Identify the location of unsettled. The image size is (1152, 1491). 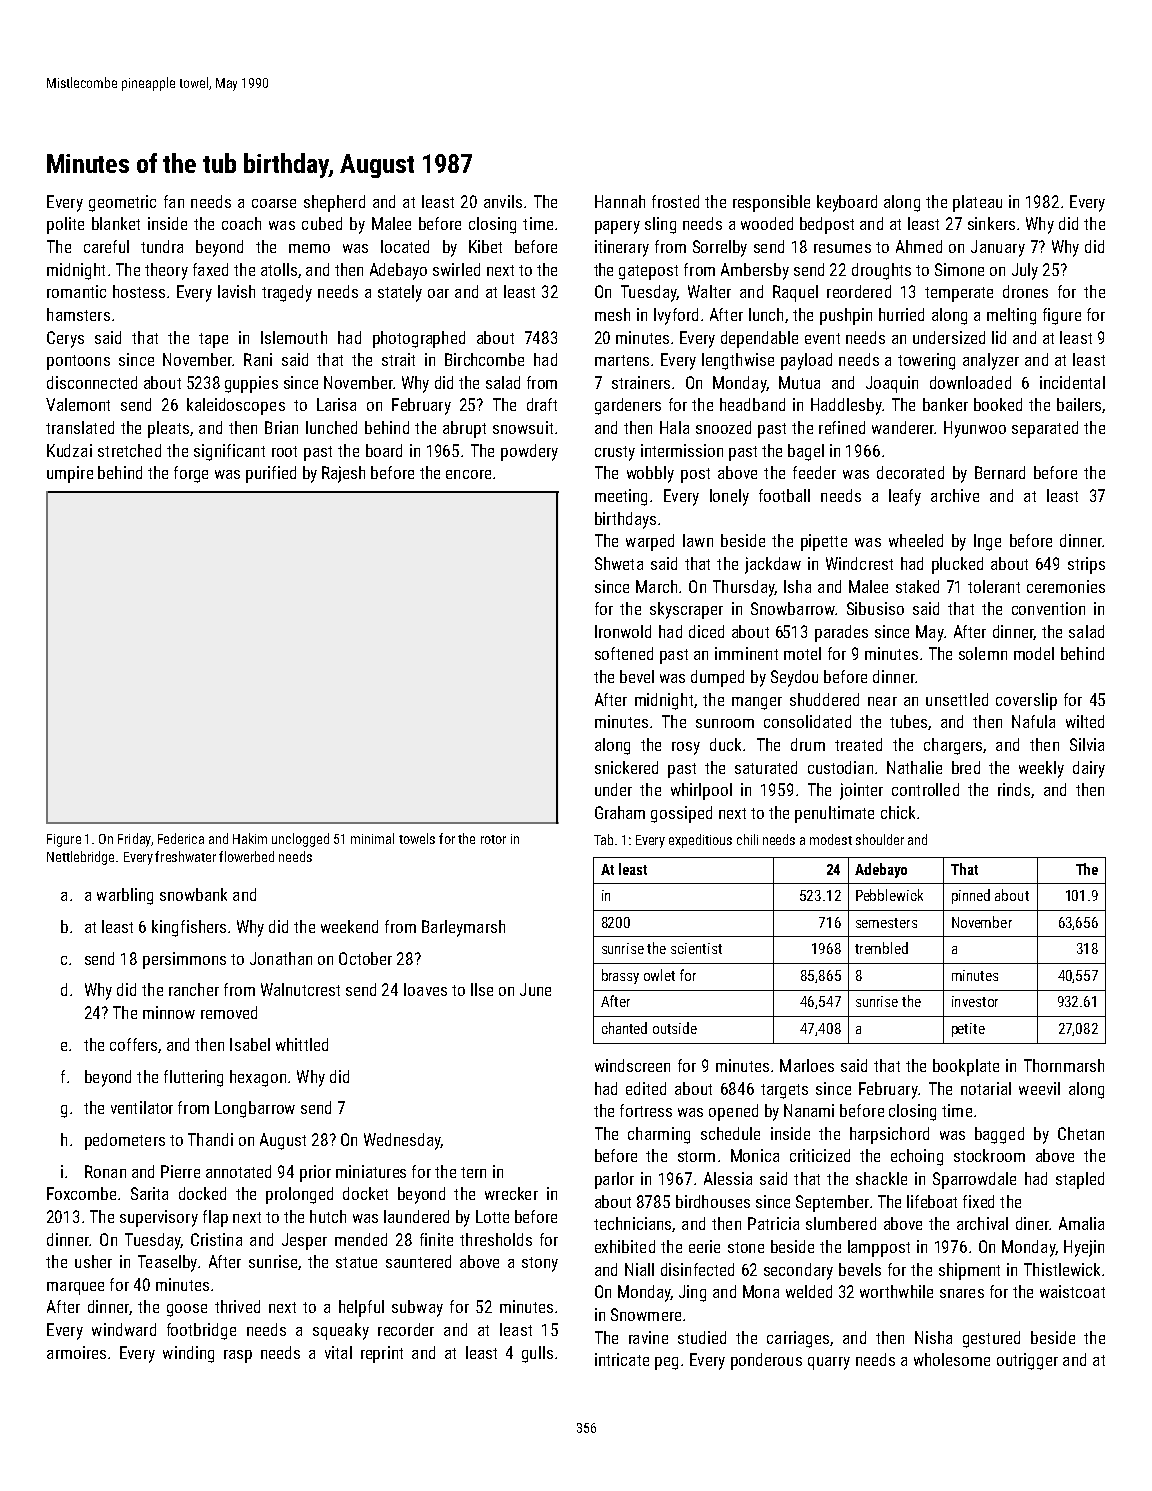
(957, 699).
